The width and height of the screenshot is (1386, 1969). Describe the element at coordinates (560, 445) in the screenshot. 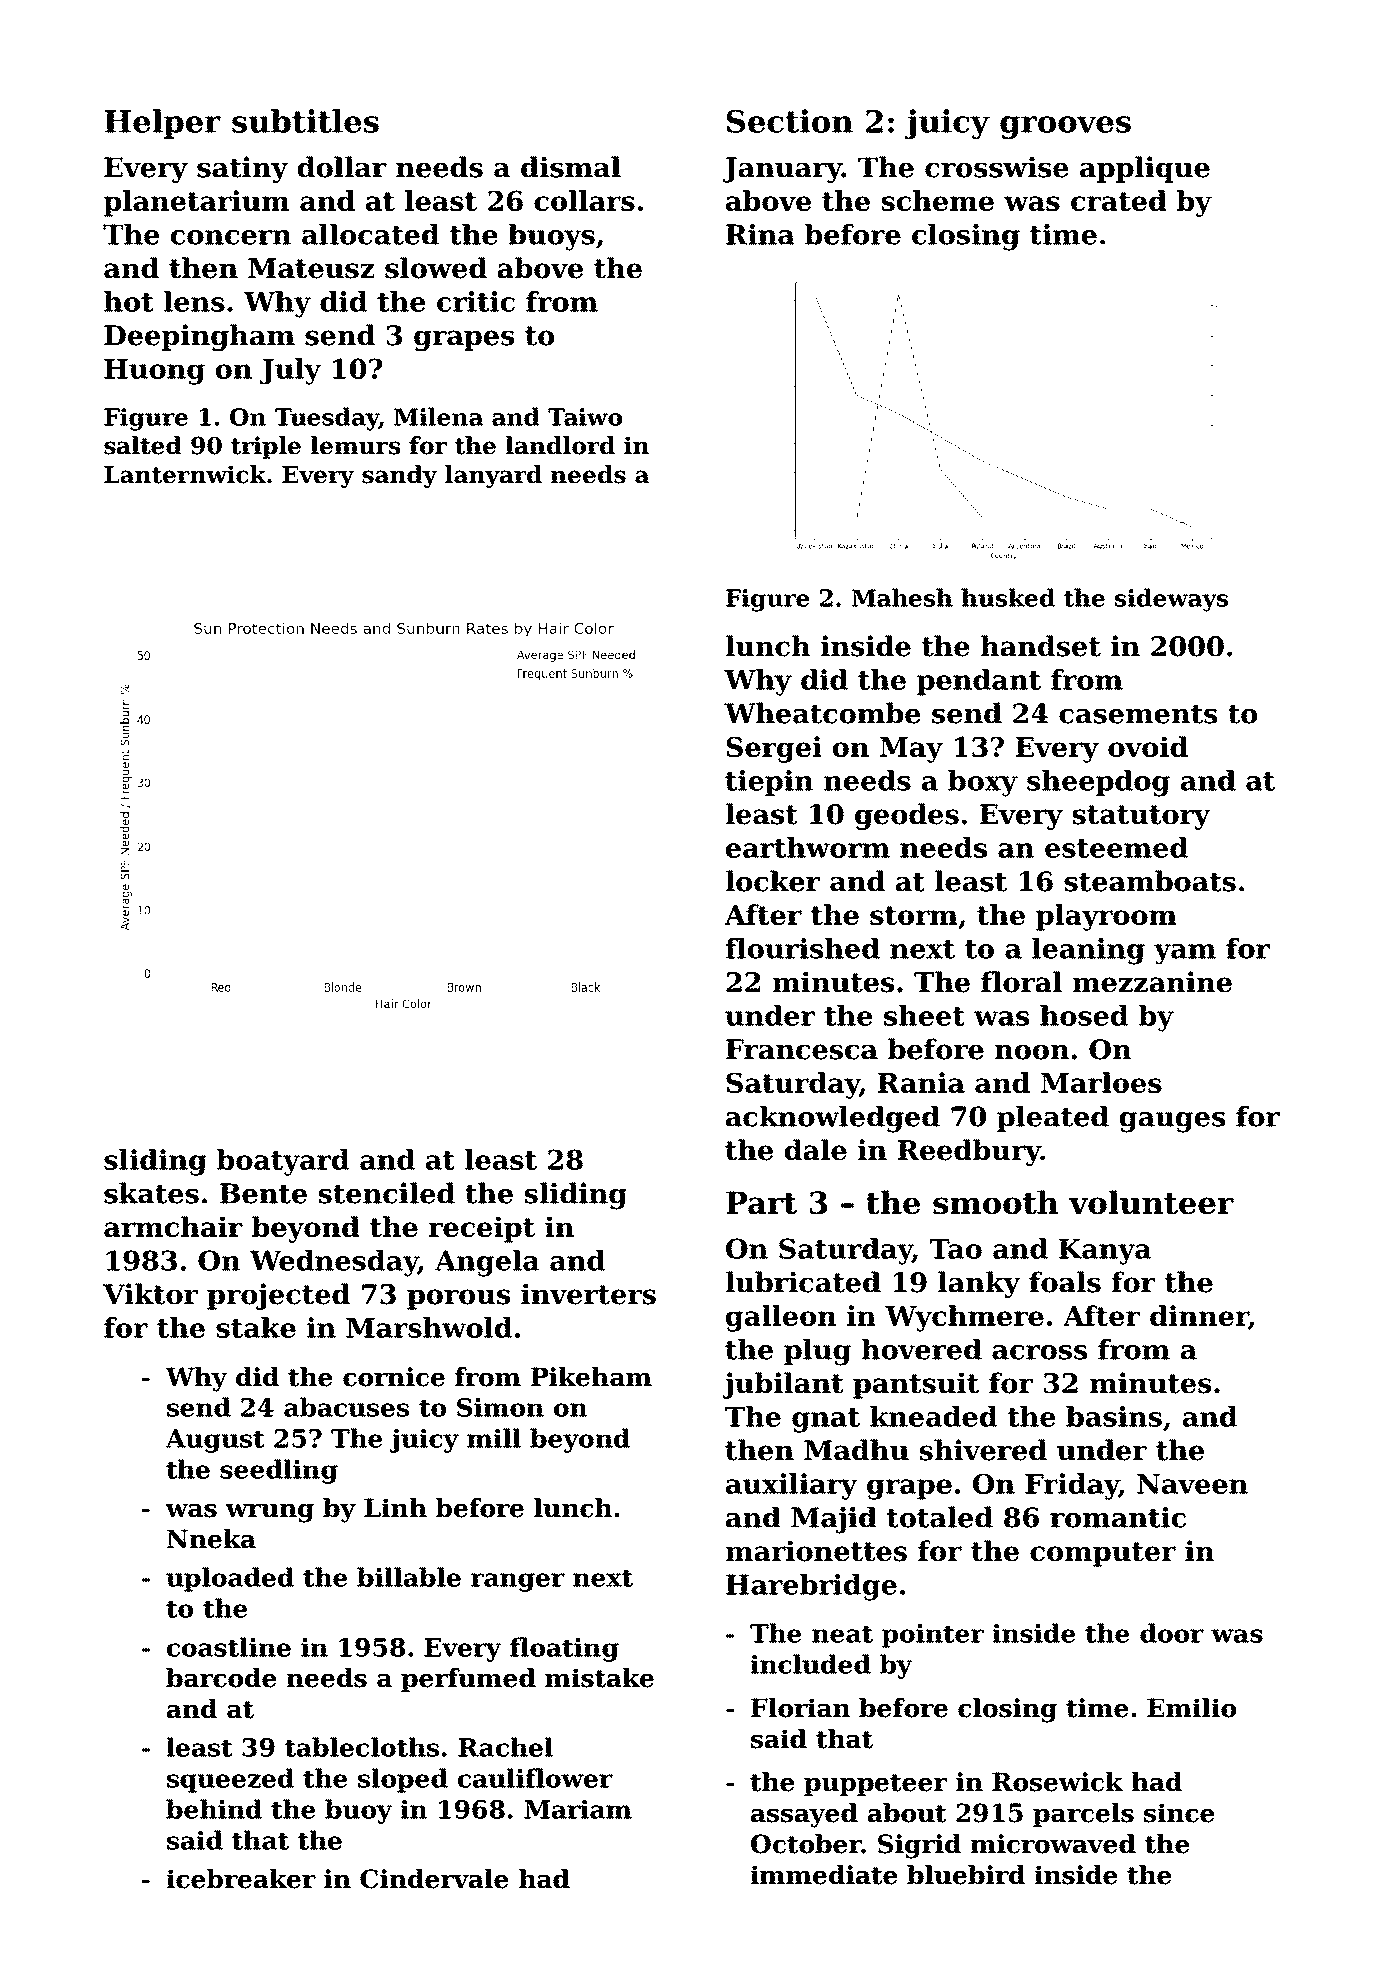

I see `landlord` at that location.
